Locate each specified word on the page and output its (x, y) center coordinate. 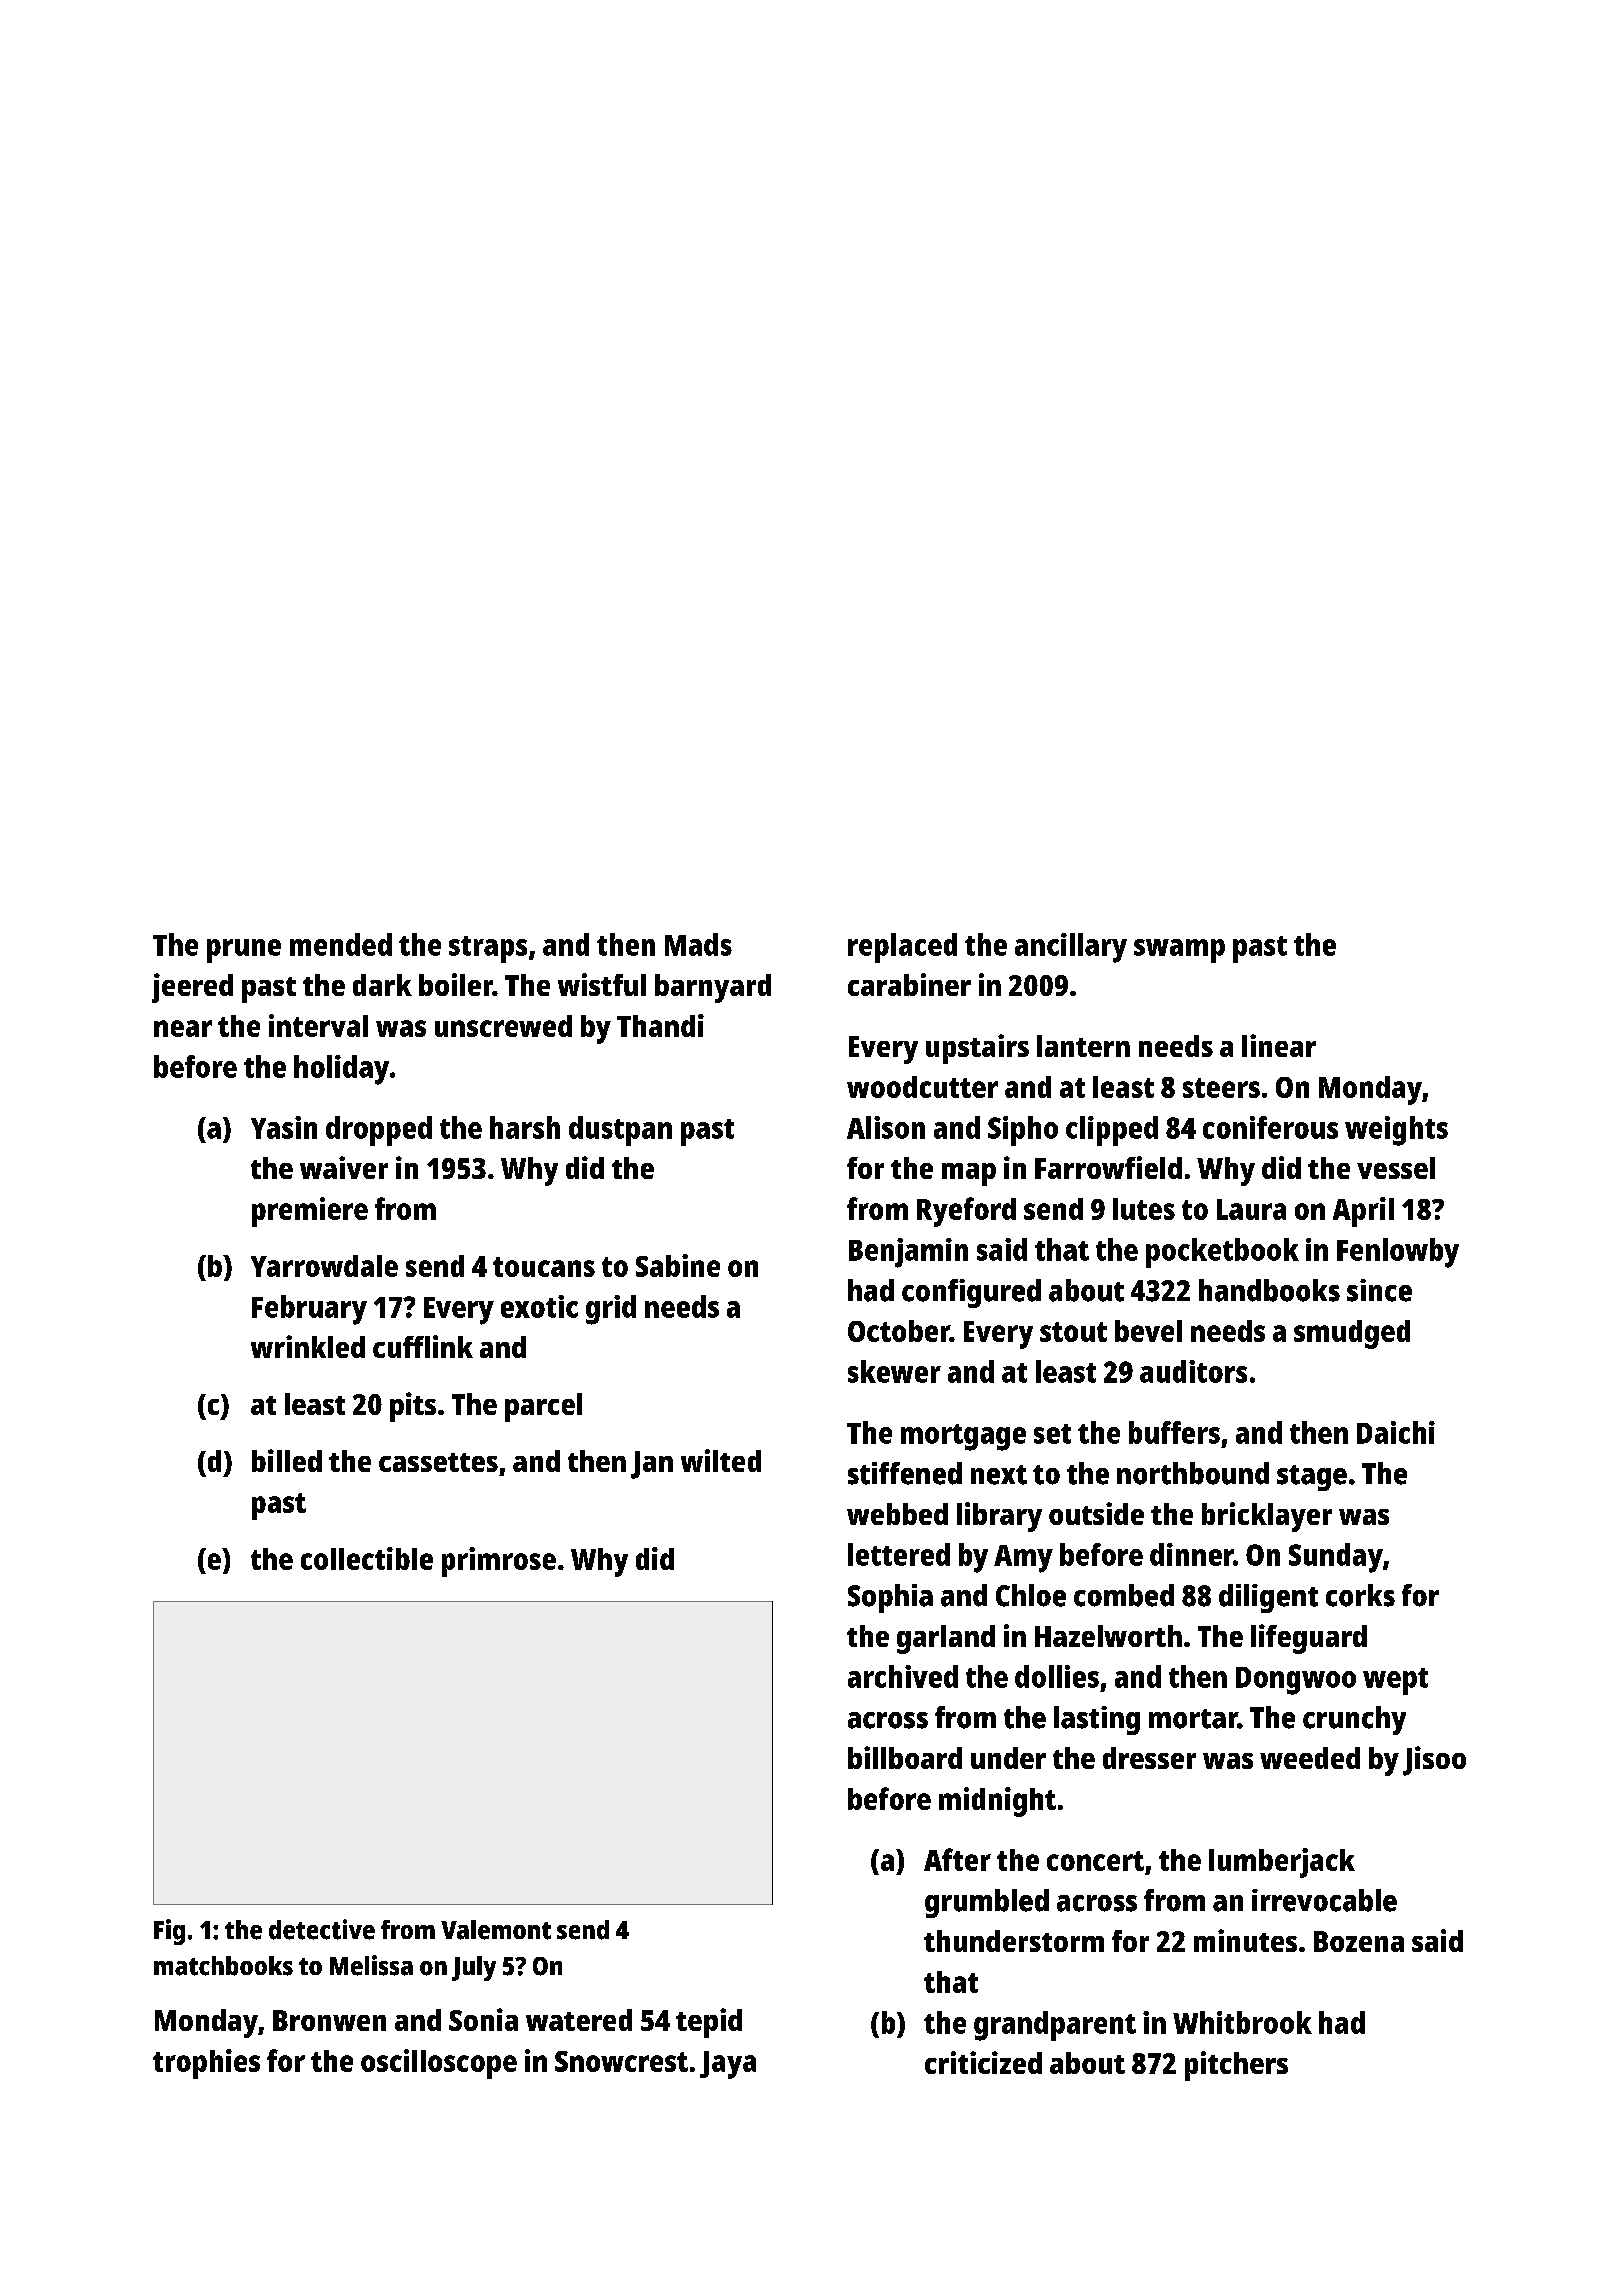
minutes (1245, 1940)
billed (287, 1460)
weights (1396, 1131)
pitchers (1236, 2066)
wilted (721, 1460)
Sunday (1336, 1558)
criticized (983, 2062)
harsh (525, 1127)
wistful (602, 984)
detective (322, 1929)
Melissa (371, 1965)
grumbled (987, 1903)
